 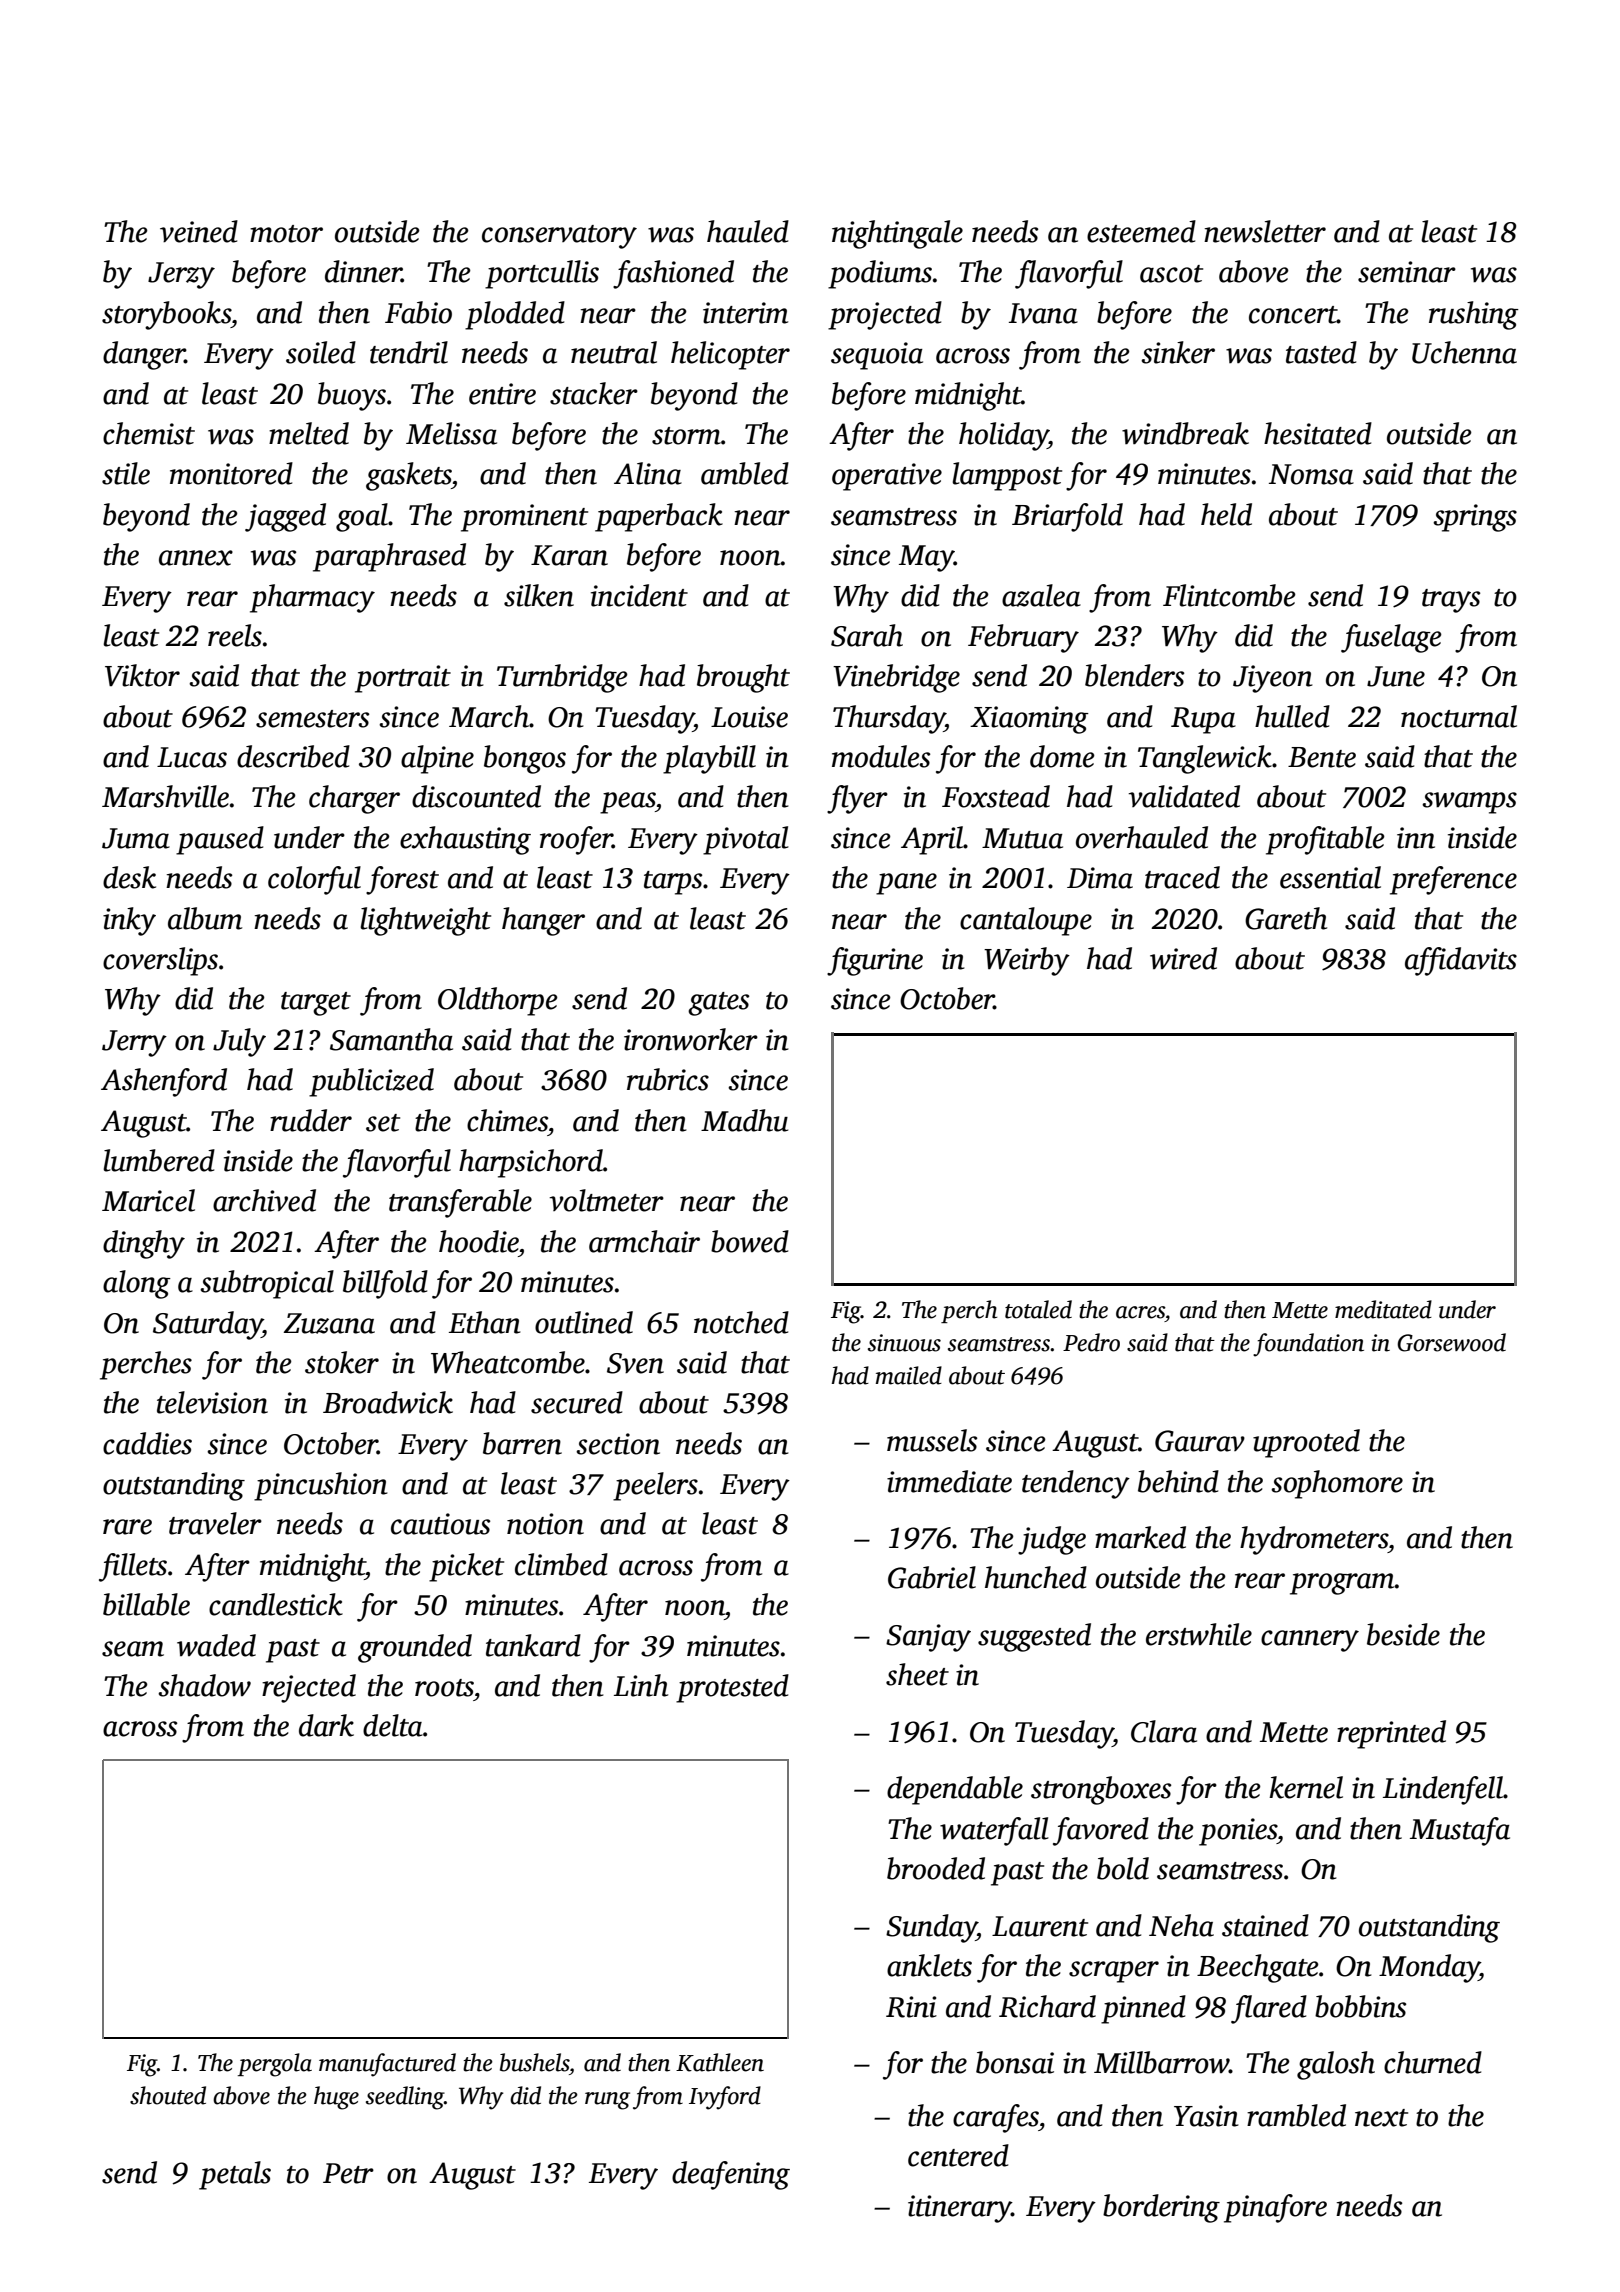 I want to click on Rupa, so click(x=1203, y=720).
